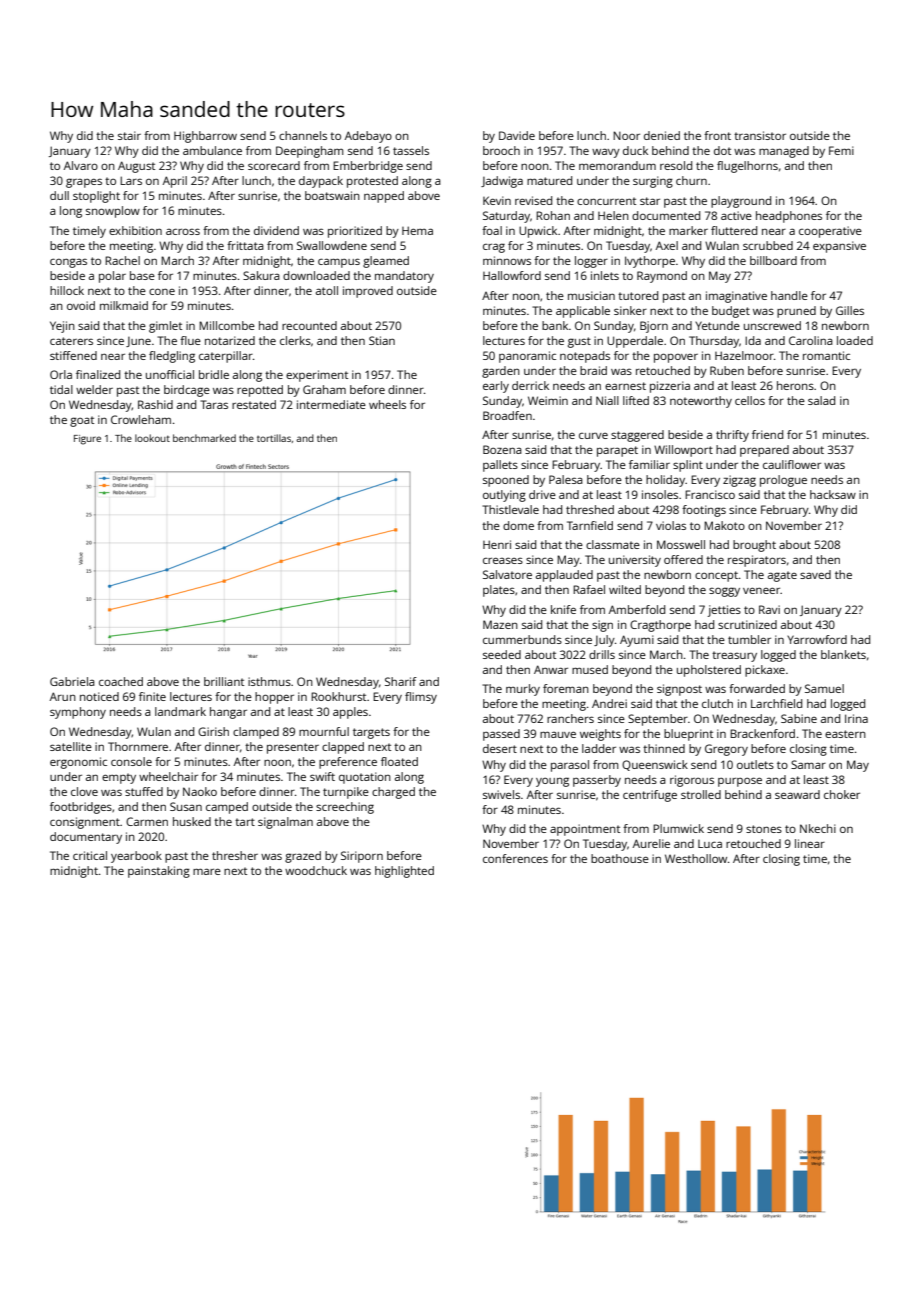 The height and width of the screenshot is (1308, 924). Describe the element at coordinates (841, 150) in the screenshot. I see `Femi` at that location.
